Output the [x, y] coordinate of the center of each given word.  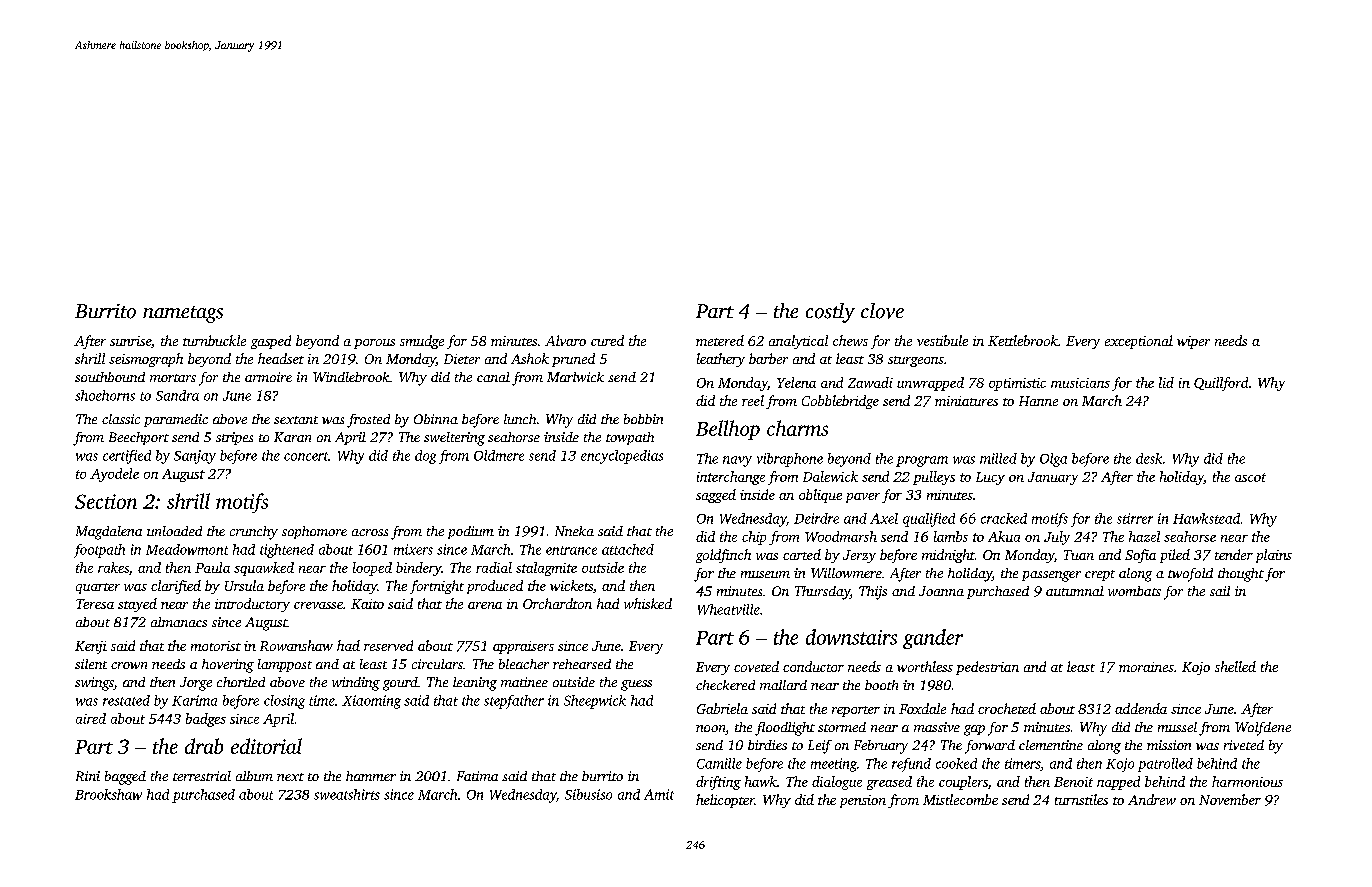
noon [711, 730]
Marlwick [575, 377]
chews [850, 340]
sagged [716, 496]
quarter [98, 588]
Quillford [1221, 384]
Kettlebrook [1023, 340]
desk [1149, 458]
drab [204, 746]
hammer [371, 776]
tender [1234, 554]
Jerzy [859, 556]
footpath [99, 551]
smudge [422, 342]
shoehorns [105, 395]
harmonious [1247, 781]
